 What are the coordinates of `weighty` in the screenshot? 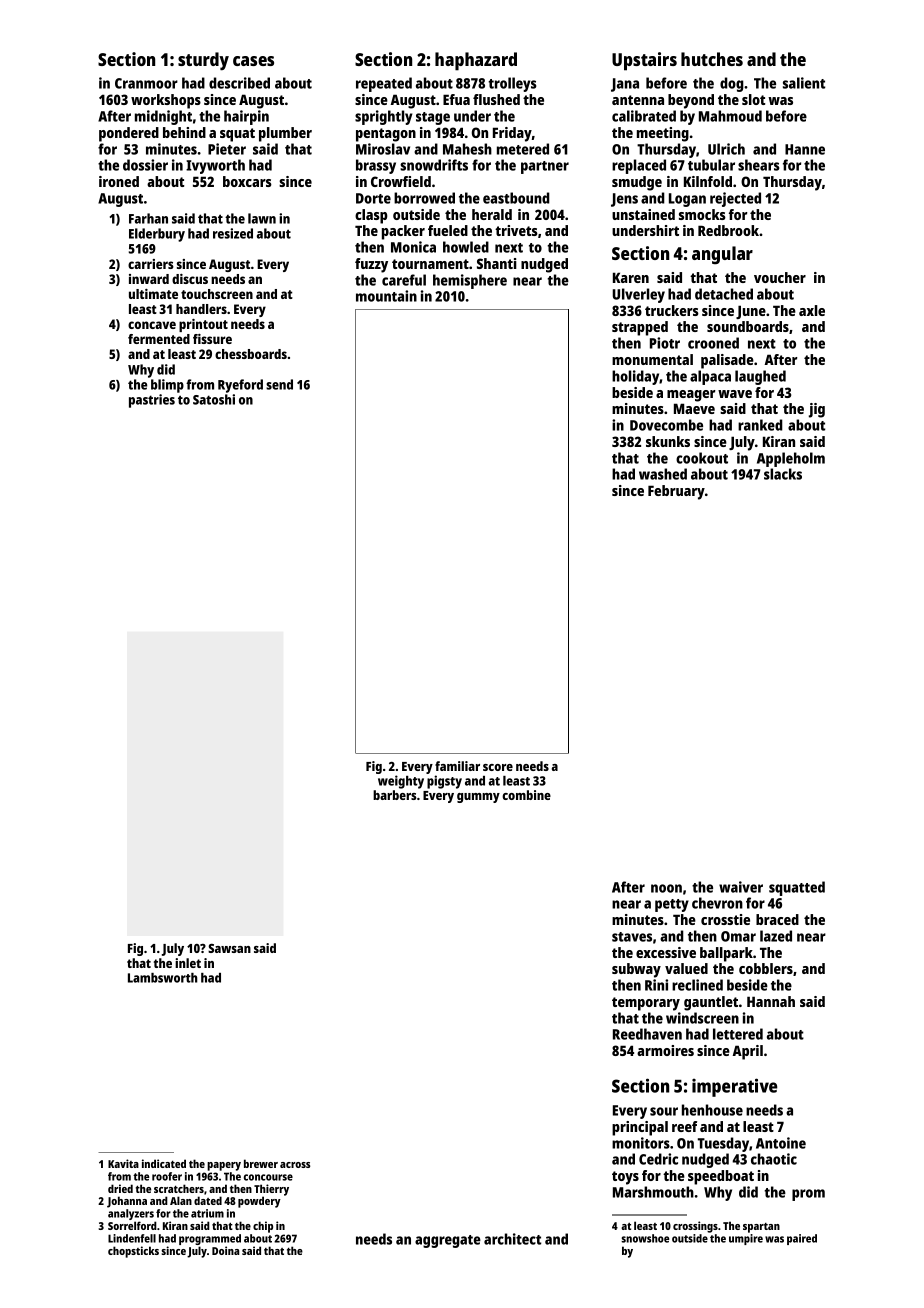 It's located at (401, 782).
